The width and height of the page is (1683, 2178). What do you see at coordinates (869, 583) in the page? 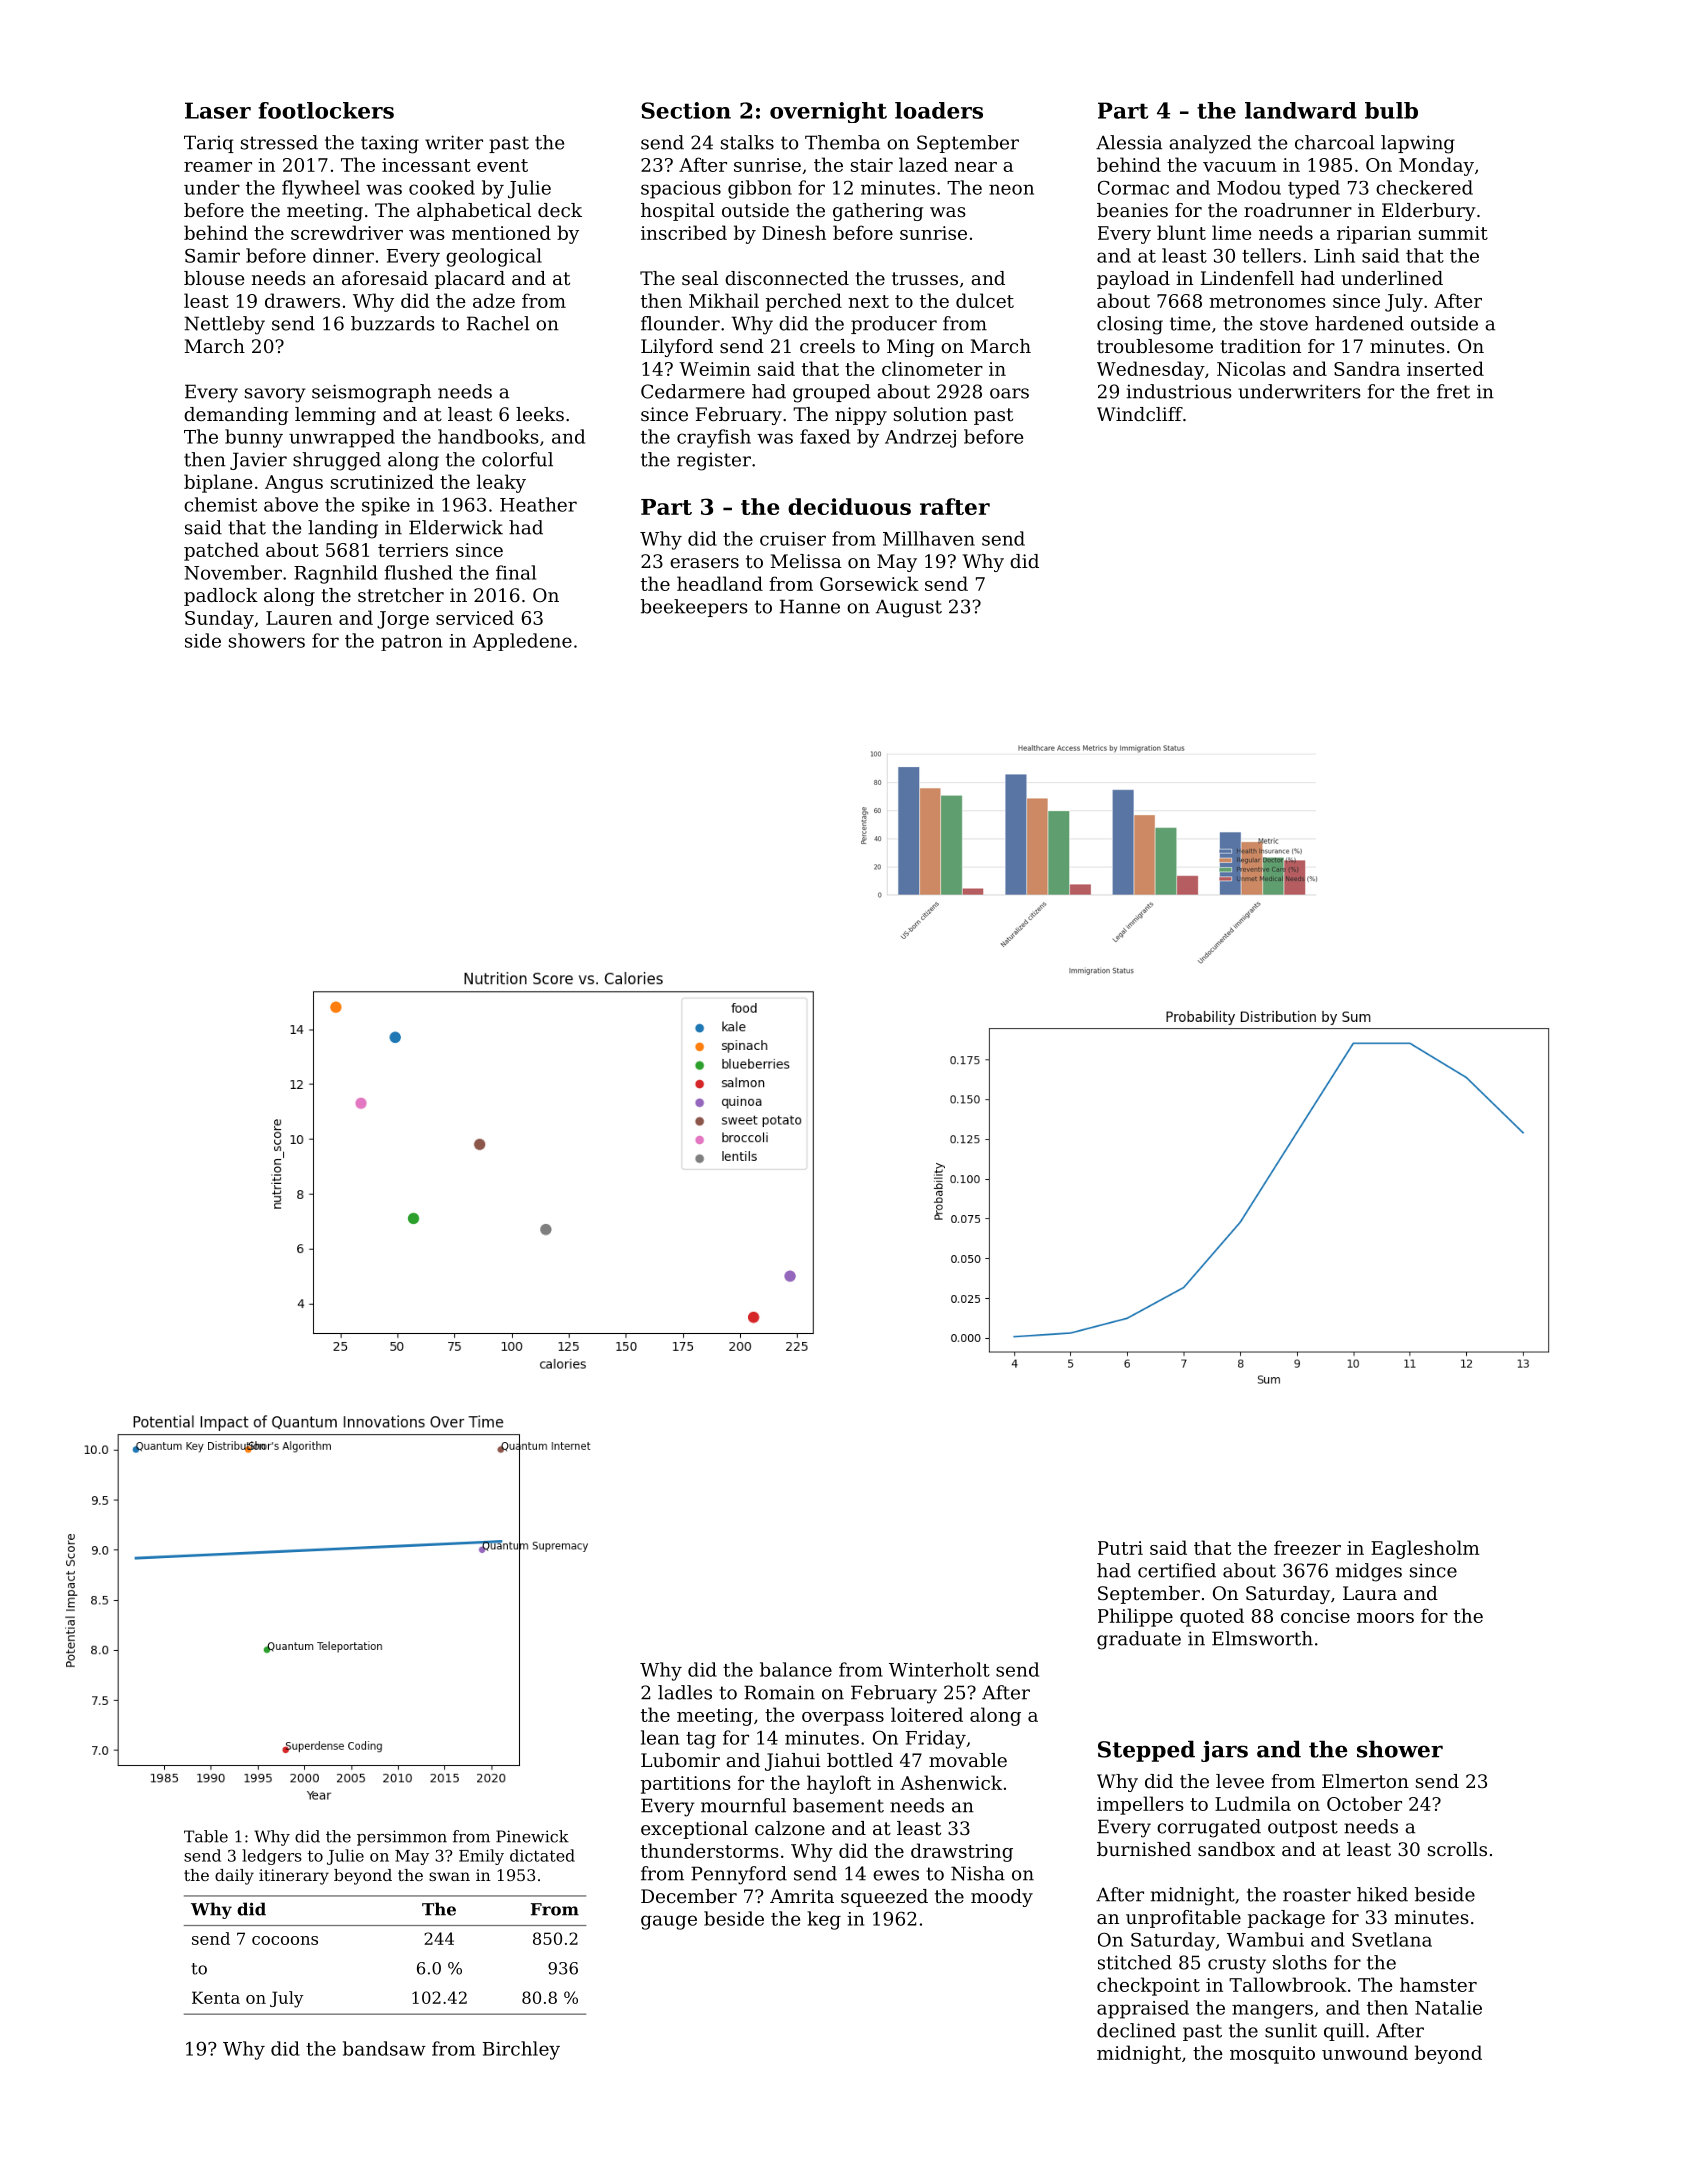
I see `Gorsewick` at bounding box center [869, 583].
